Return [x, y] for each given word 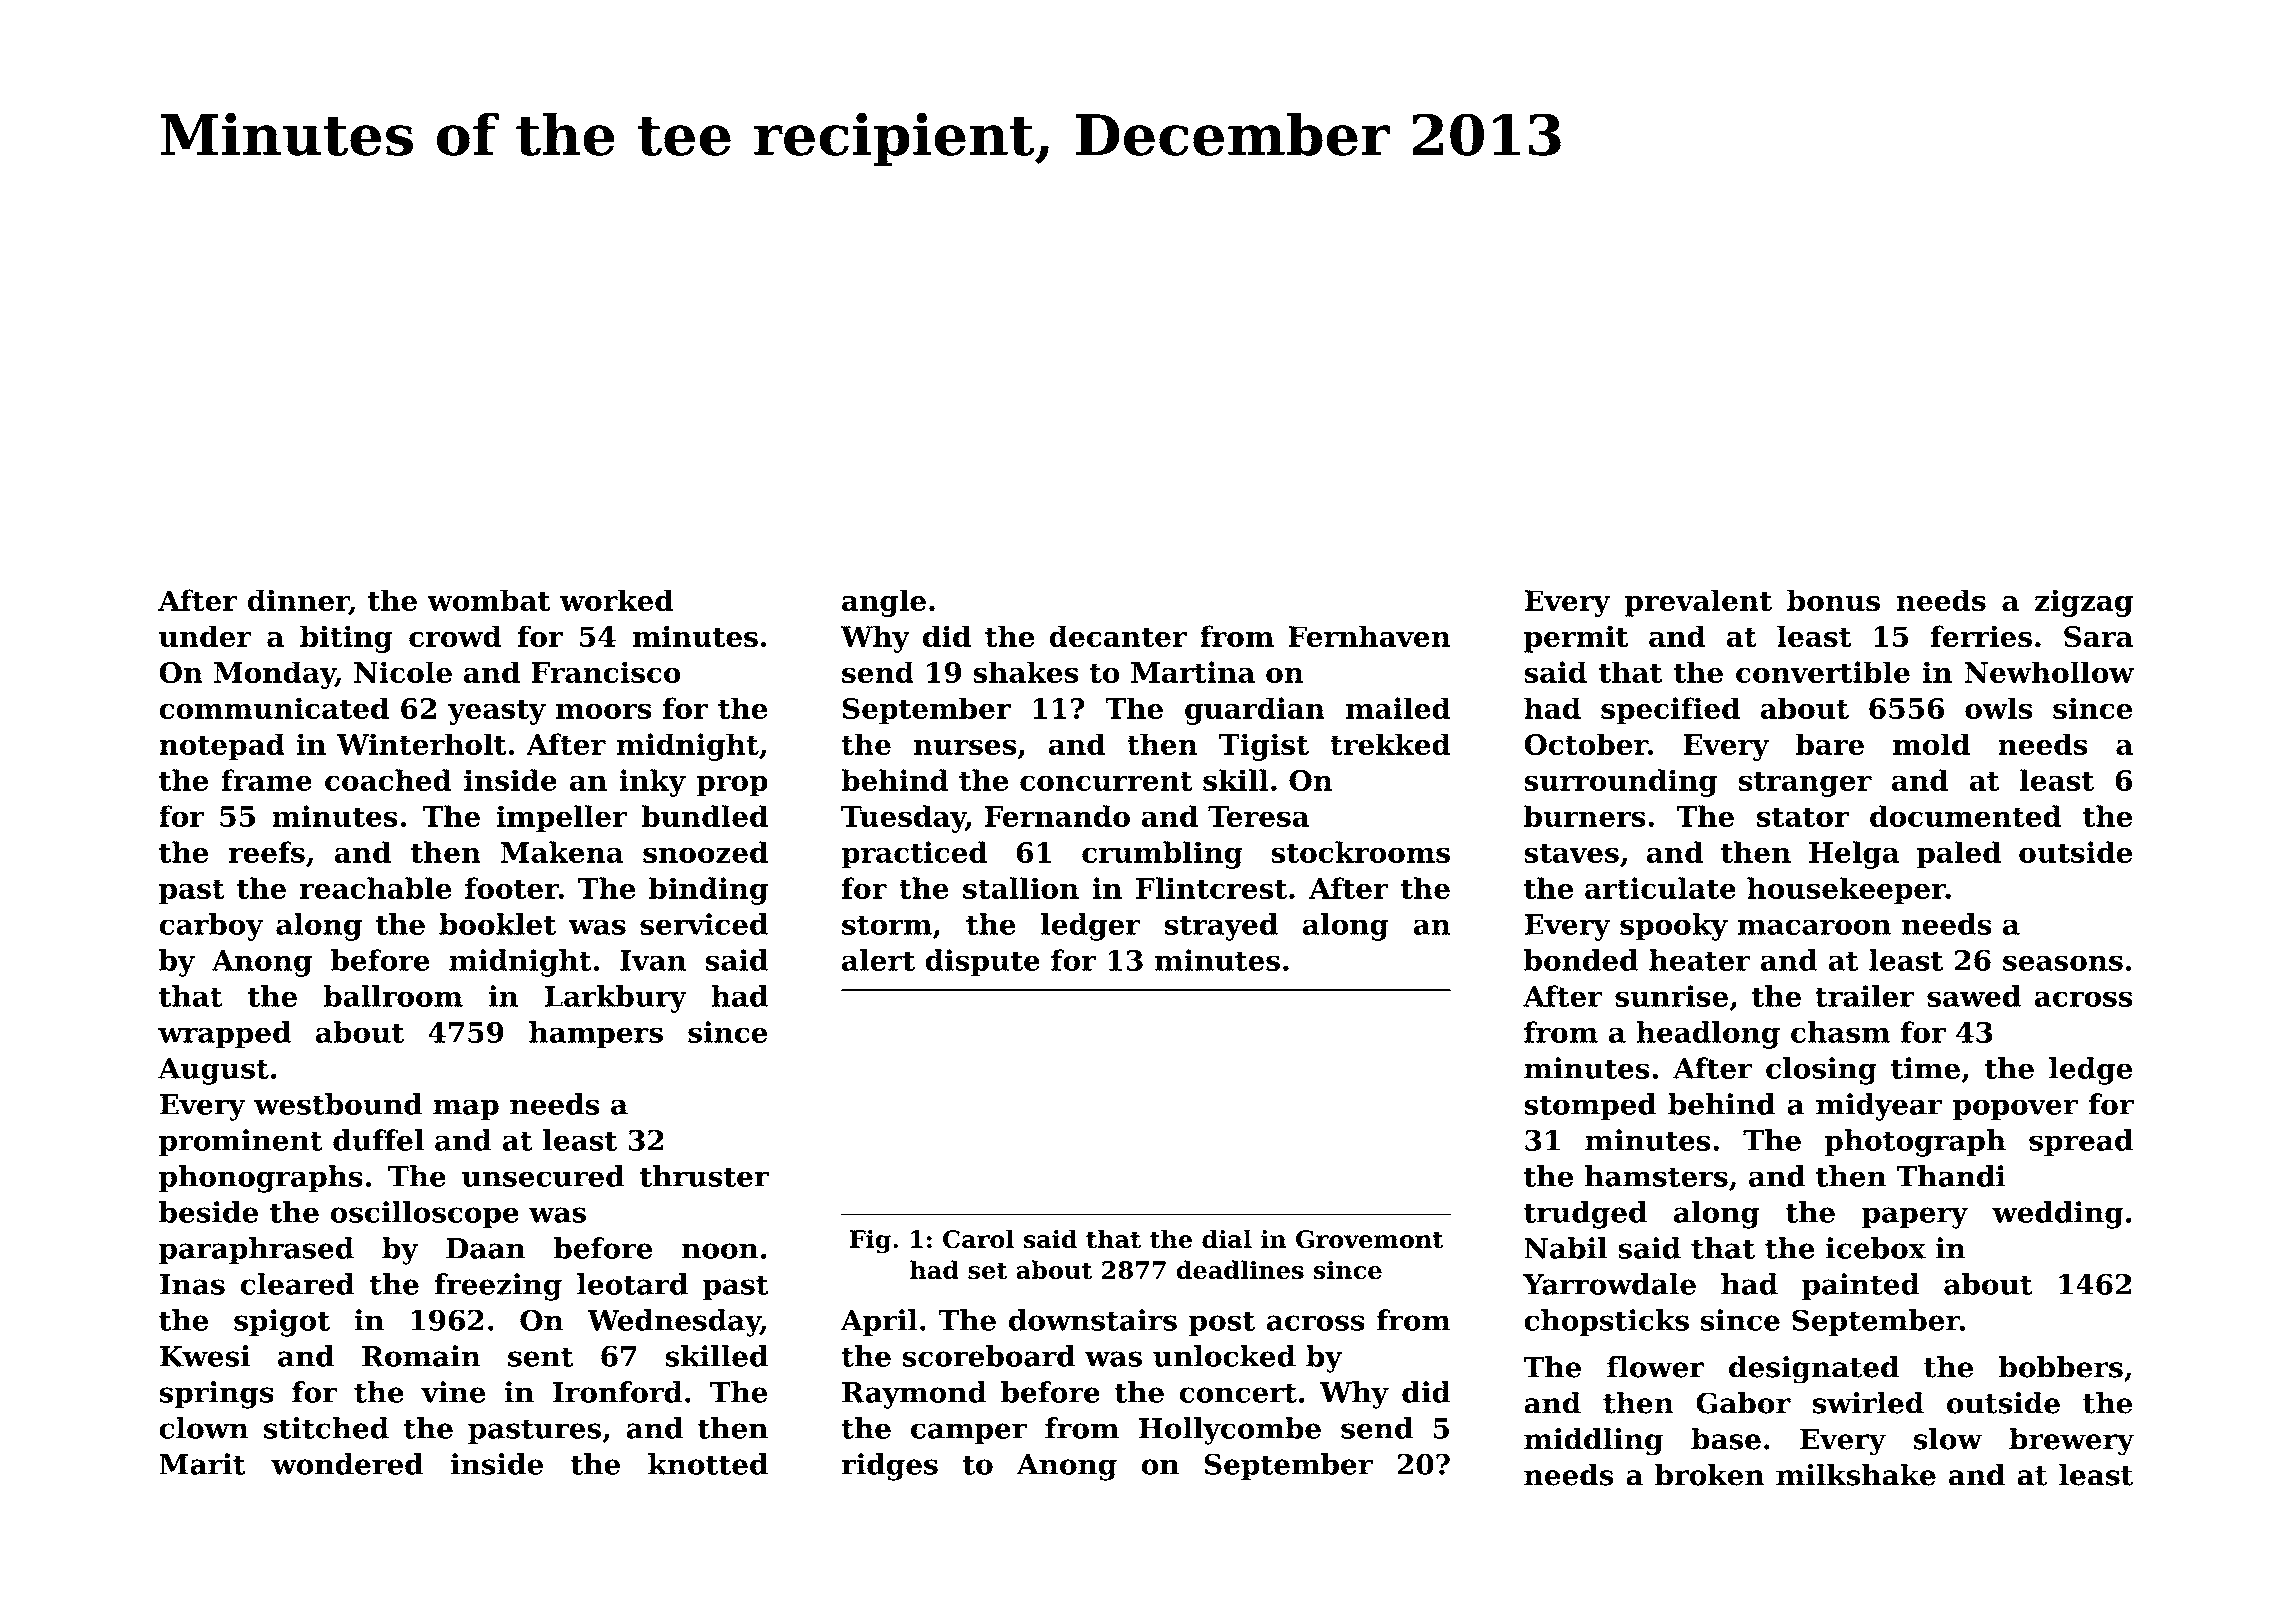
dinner [298, 601]
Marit [202, 1464]
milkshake [1856, 1475]
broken [1709, 1475]
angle [884, 603]
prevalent [1698, 603]
